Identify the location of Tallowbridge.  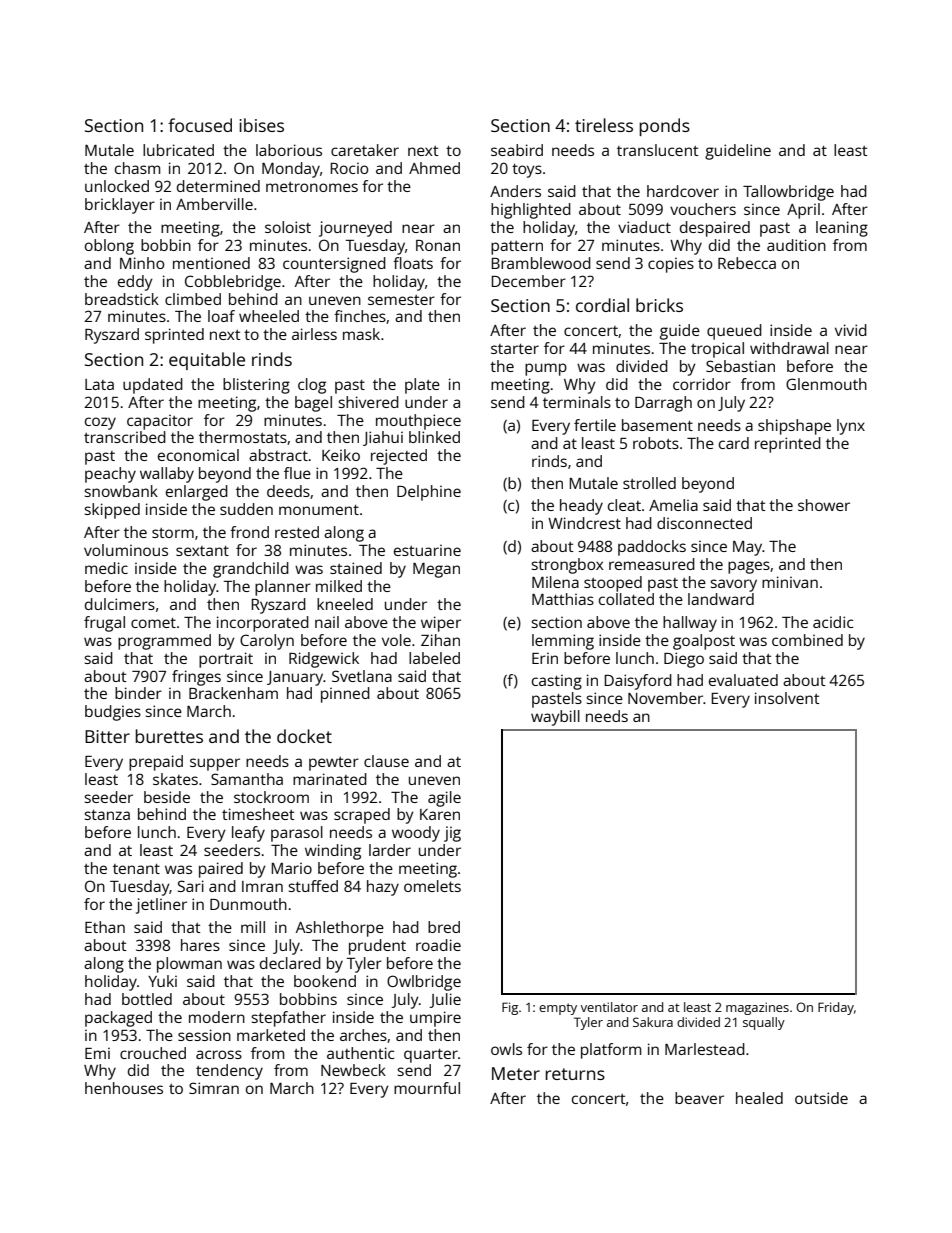
(788, 193).
